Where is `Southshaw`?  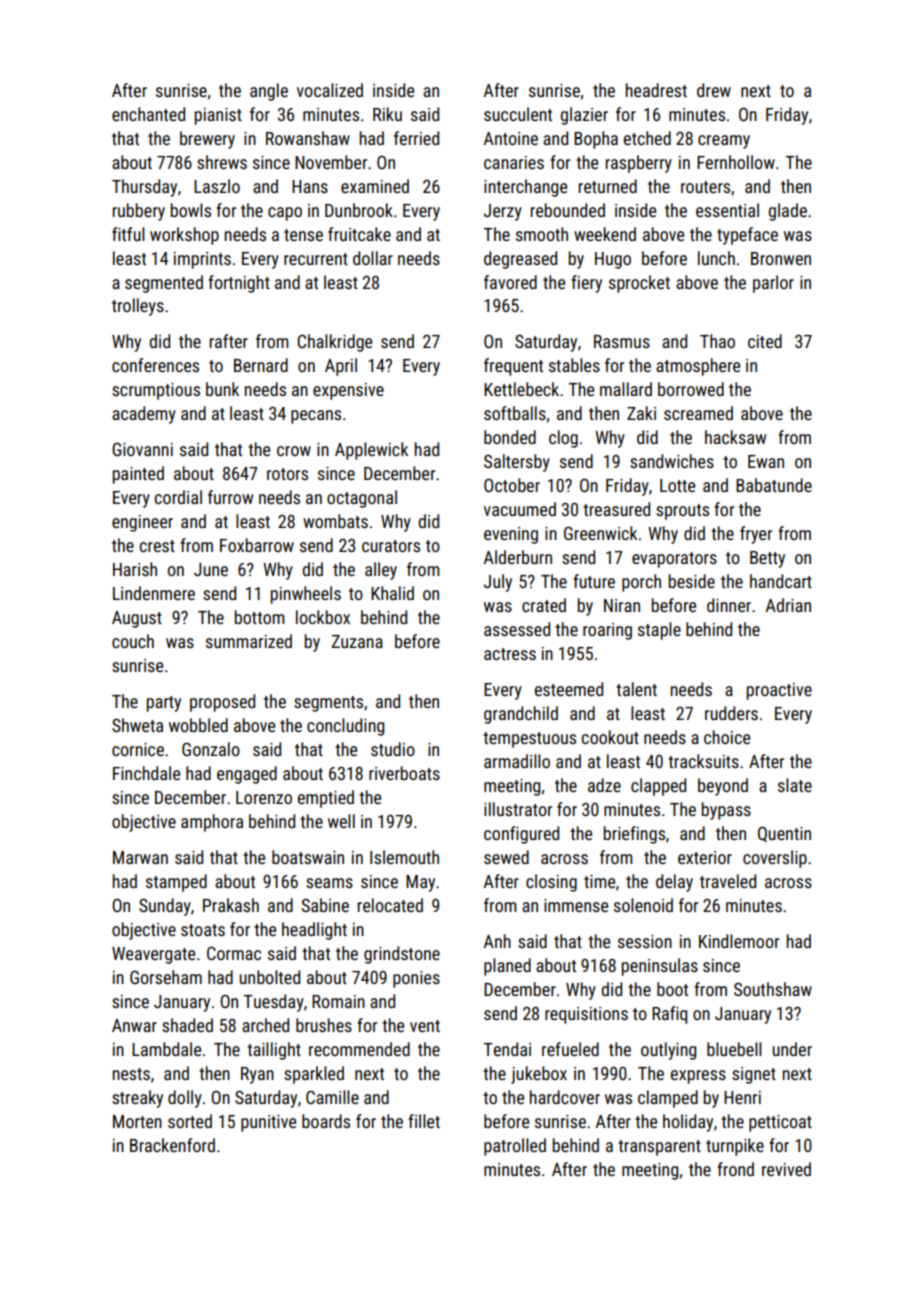
Southshaw is located at coordinates (773, 989).
